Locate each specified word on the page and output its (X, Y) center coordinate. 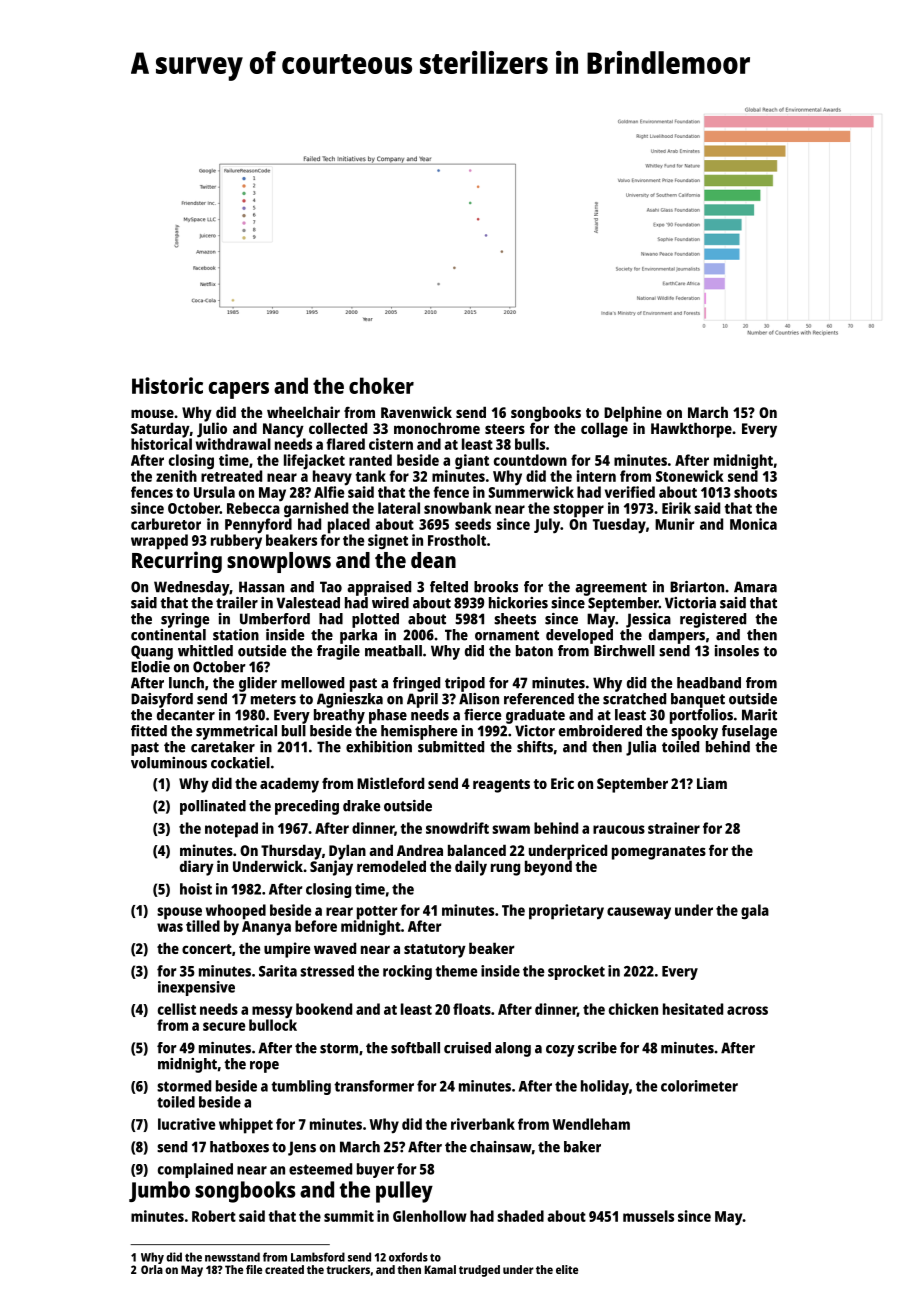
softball (415, 1048)
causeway (639, 913)
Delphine (633, 414)
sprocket (576, 972)
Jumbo (159, 1191)
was (170, 927)
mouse (152, 413)
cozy (560, 1051)
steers (505, 429)
